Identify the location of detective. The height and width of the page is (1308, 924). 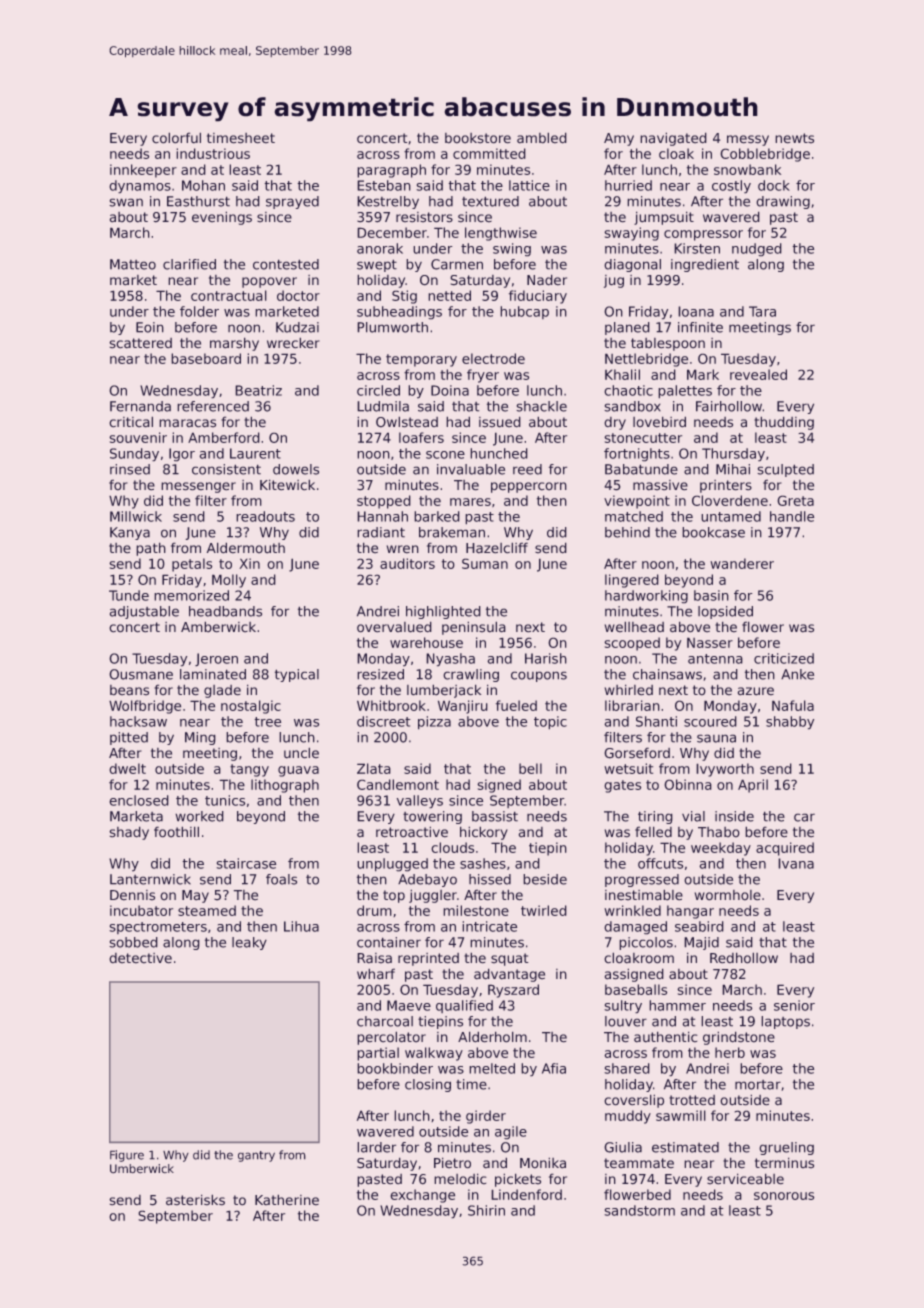
(140, 958).
